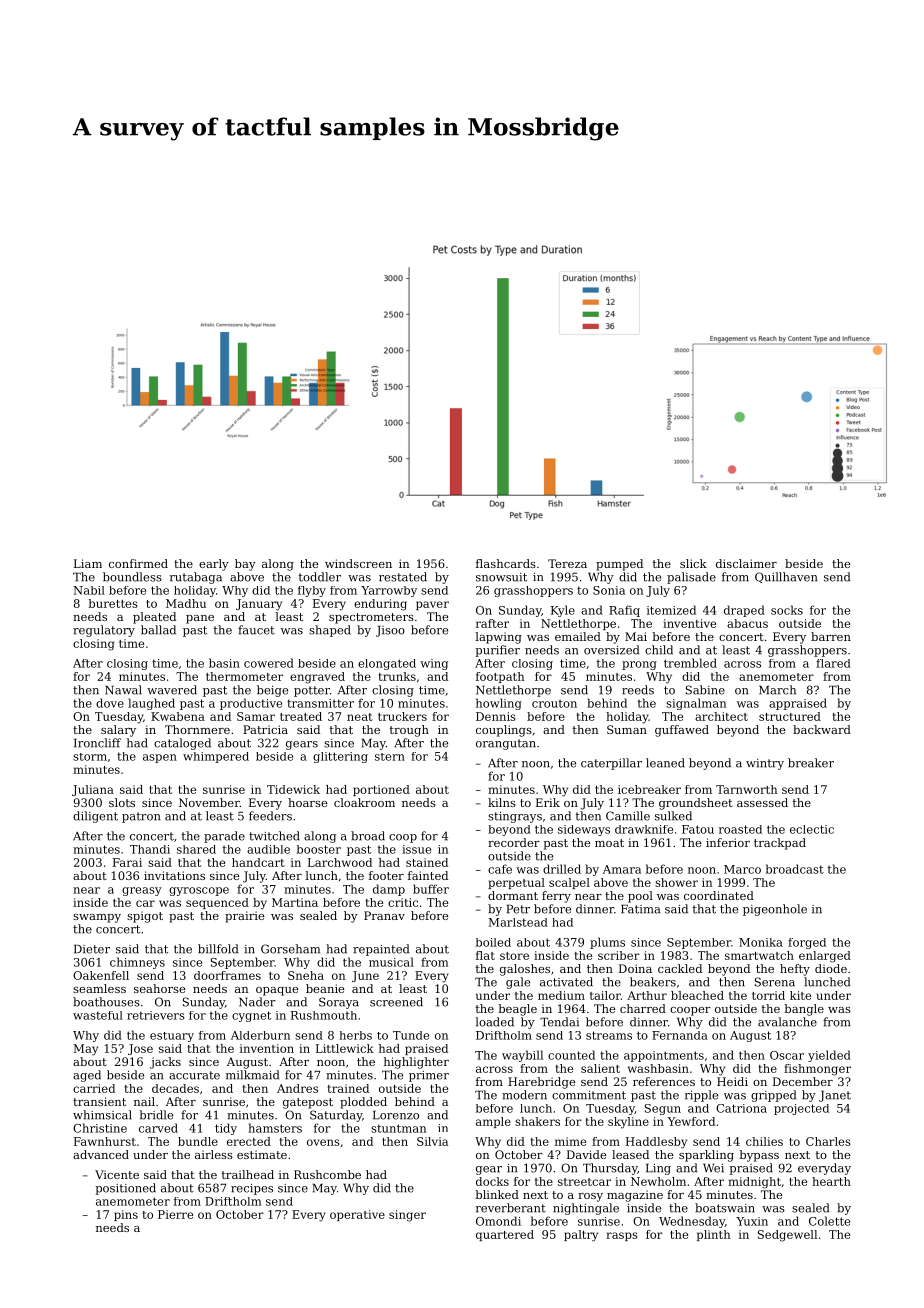  What do you see at coordinates (301, 716) in the screenshot?
I see `treated` at bounding box center [301, 716].
